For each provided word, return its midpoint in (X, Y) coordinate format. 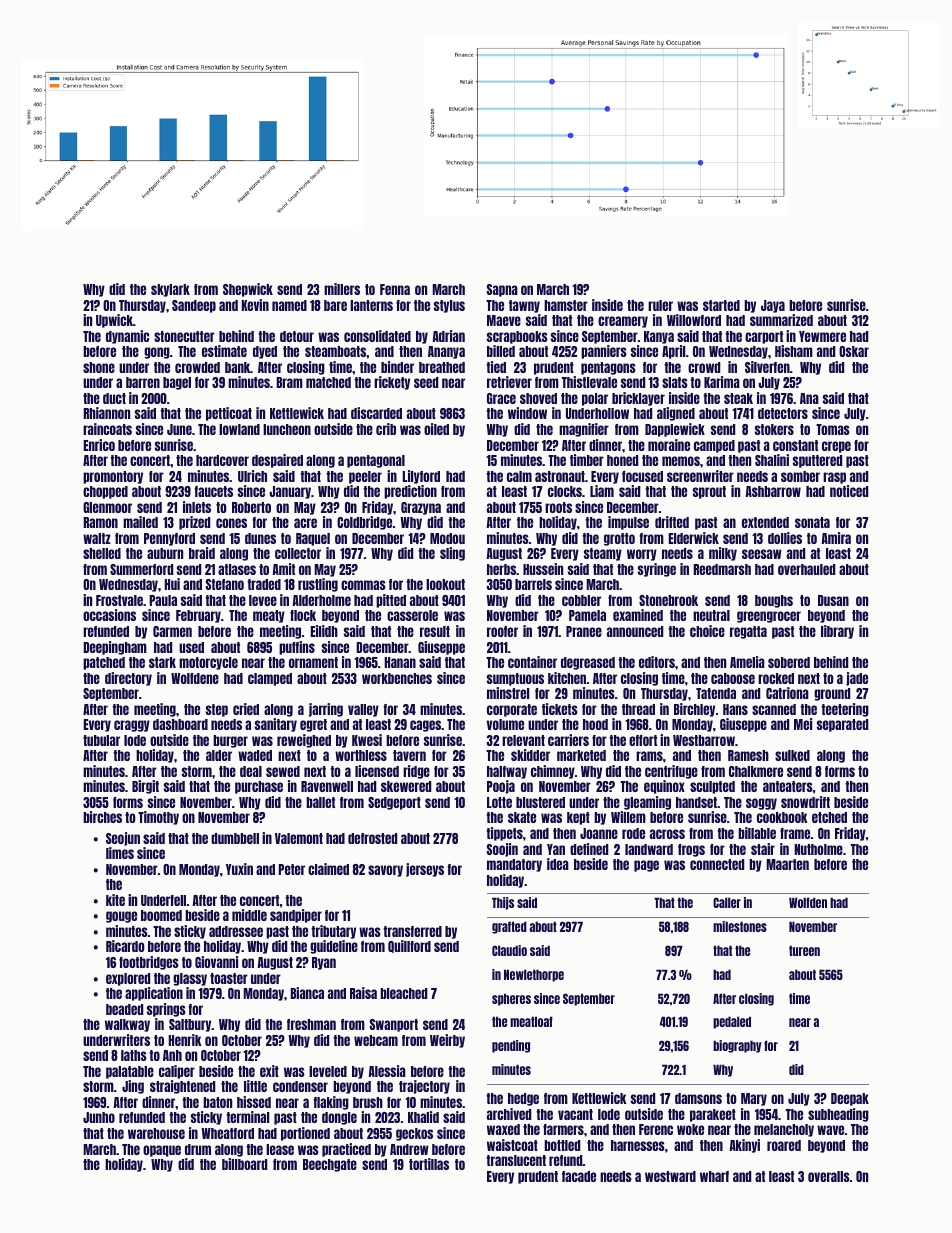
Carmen (172, 631)
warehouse (156, 1133)
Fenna (395, 289)
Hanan (400, 662)
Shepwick (248, 290)
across (667, 834)
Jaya (773, 306)
